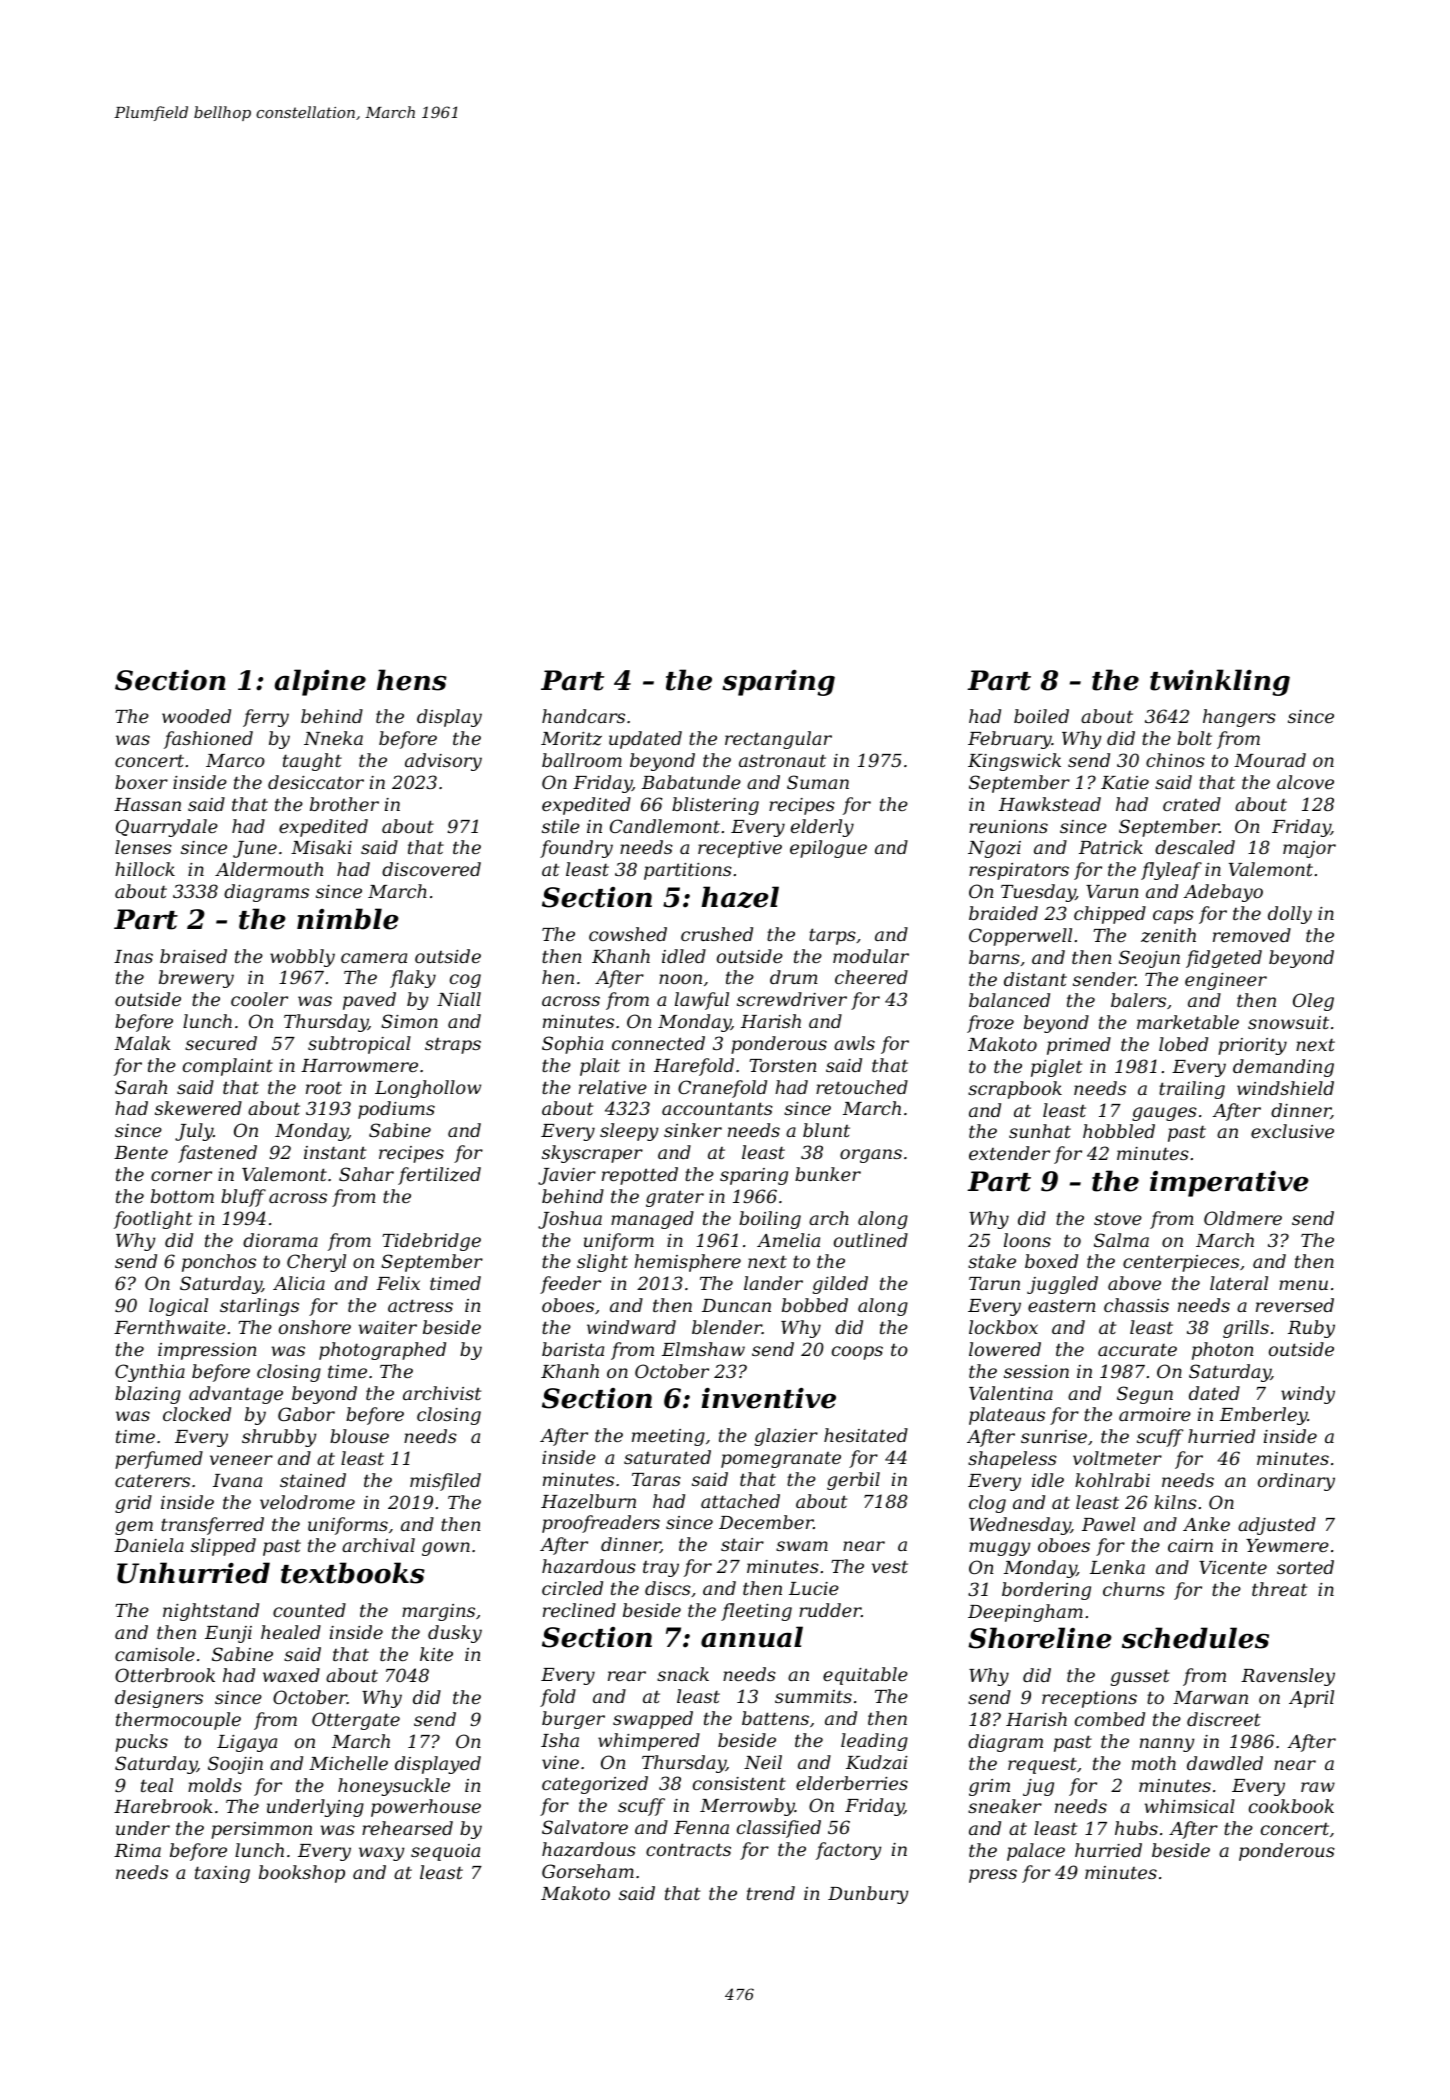 The image size is (1450, 2100). I want to click on Shoreline, so click(1040, 1638).
